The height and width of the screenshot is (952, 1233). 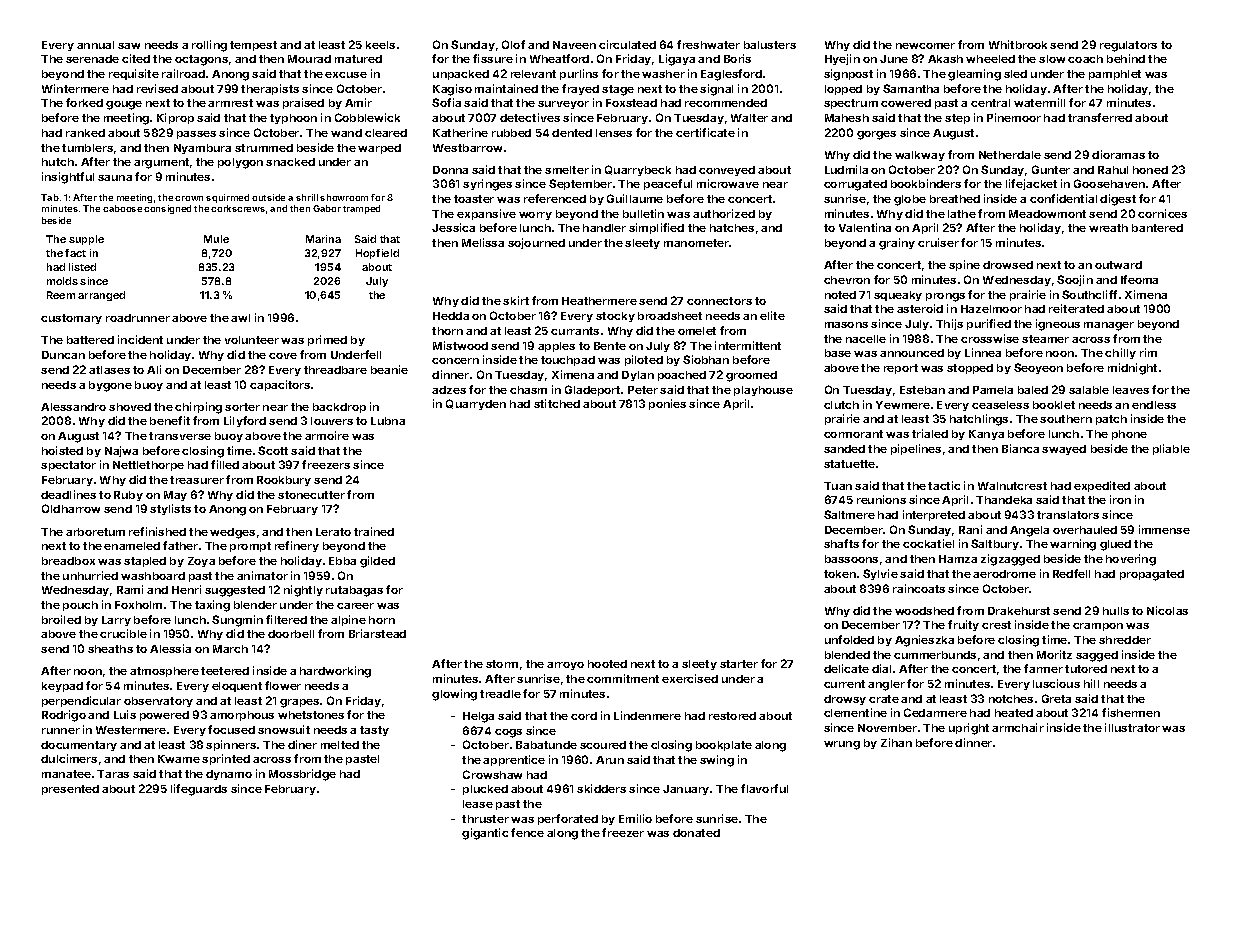 What do you see at coordinates (199, 790) in the screenshot?
I see `lifeguards` at bounding box center [199, 790].
